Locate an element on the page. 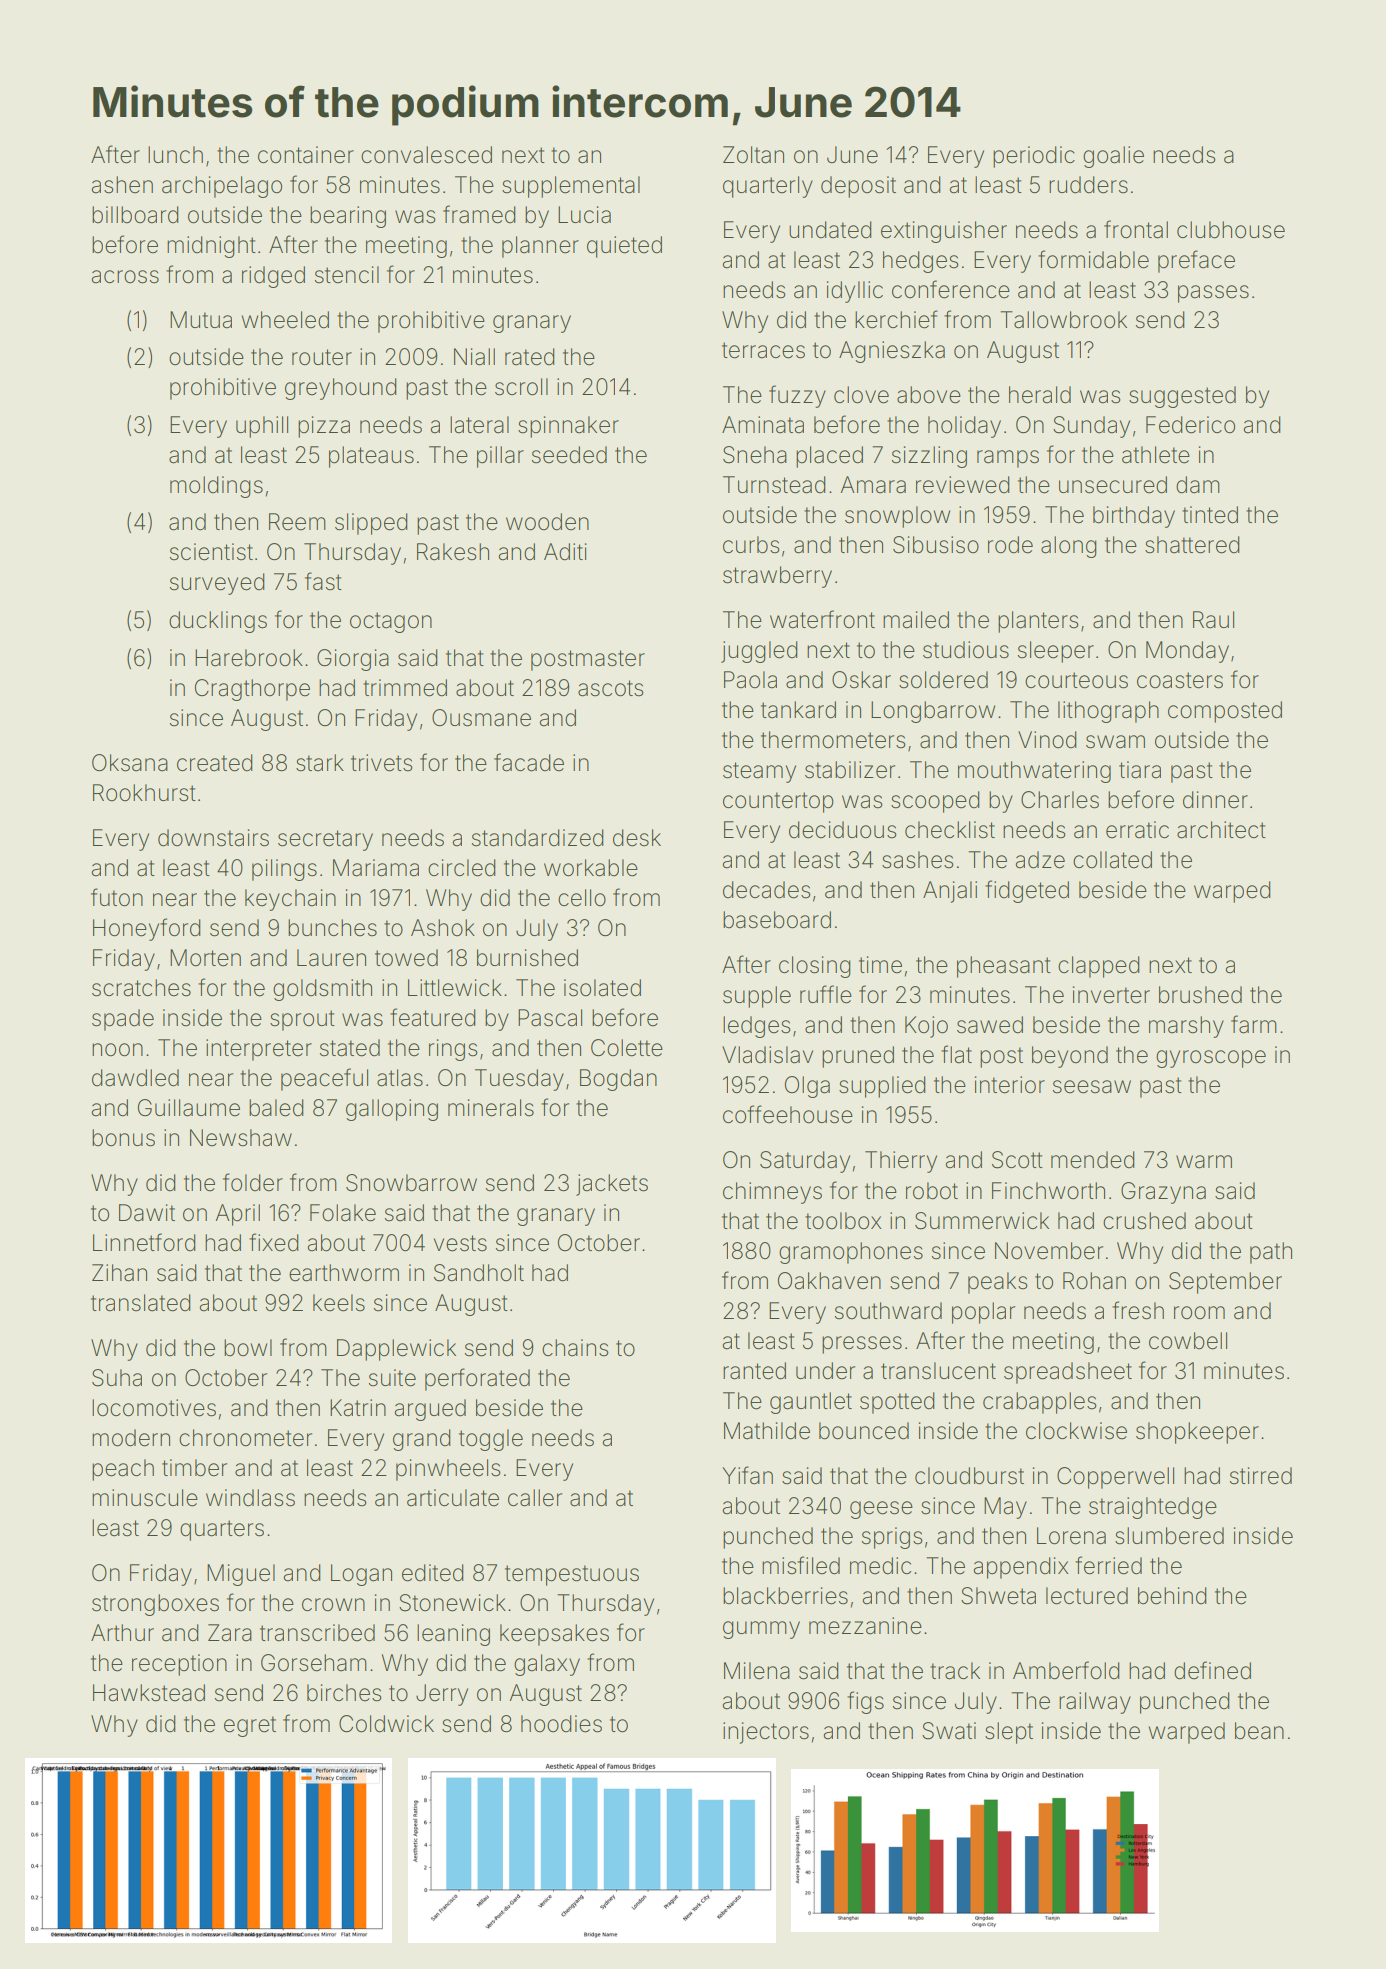 This document has height=1969, width=1386. suggested is located at coordinates (1182, 397).
